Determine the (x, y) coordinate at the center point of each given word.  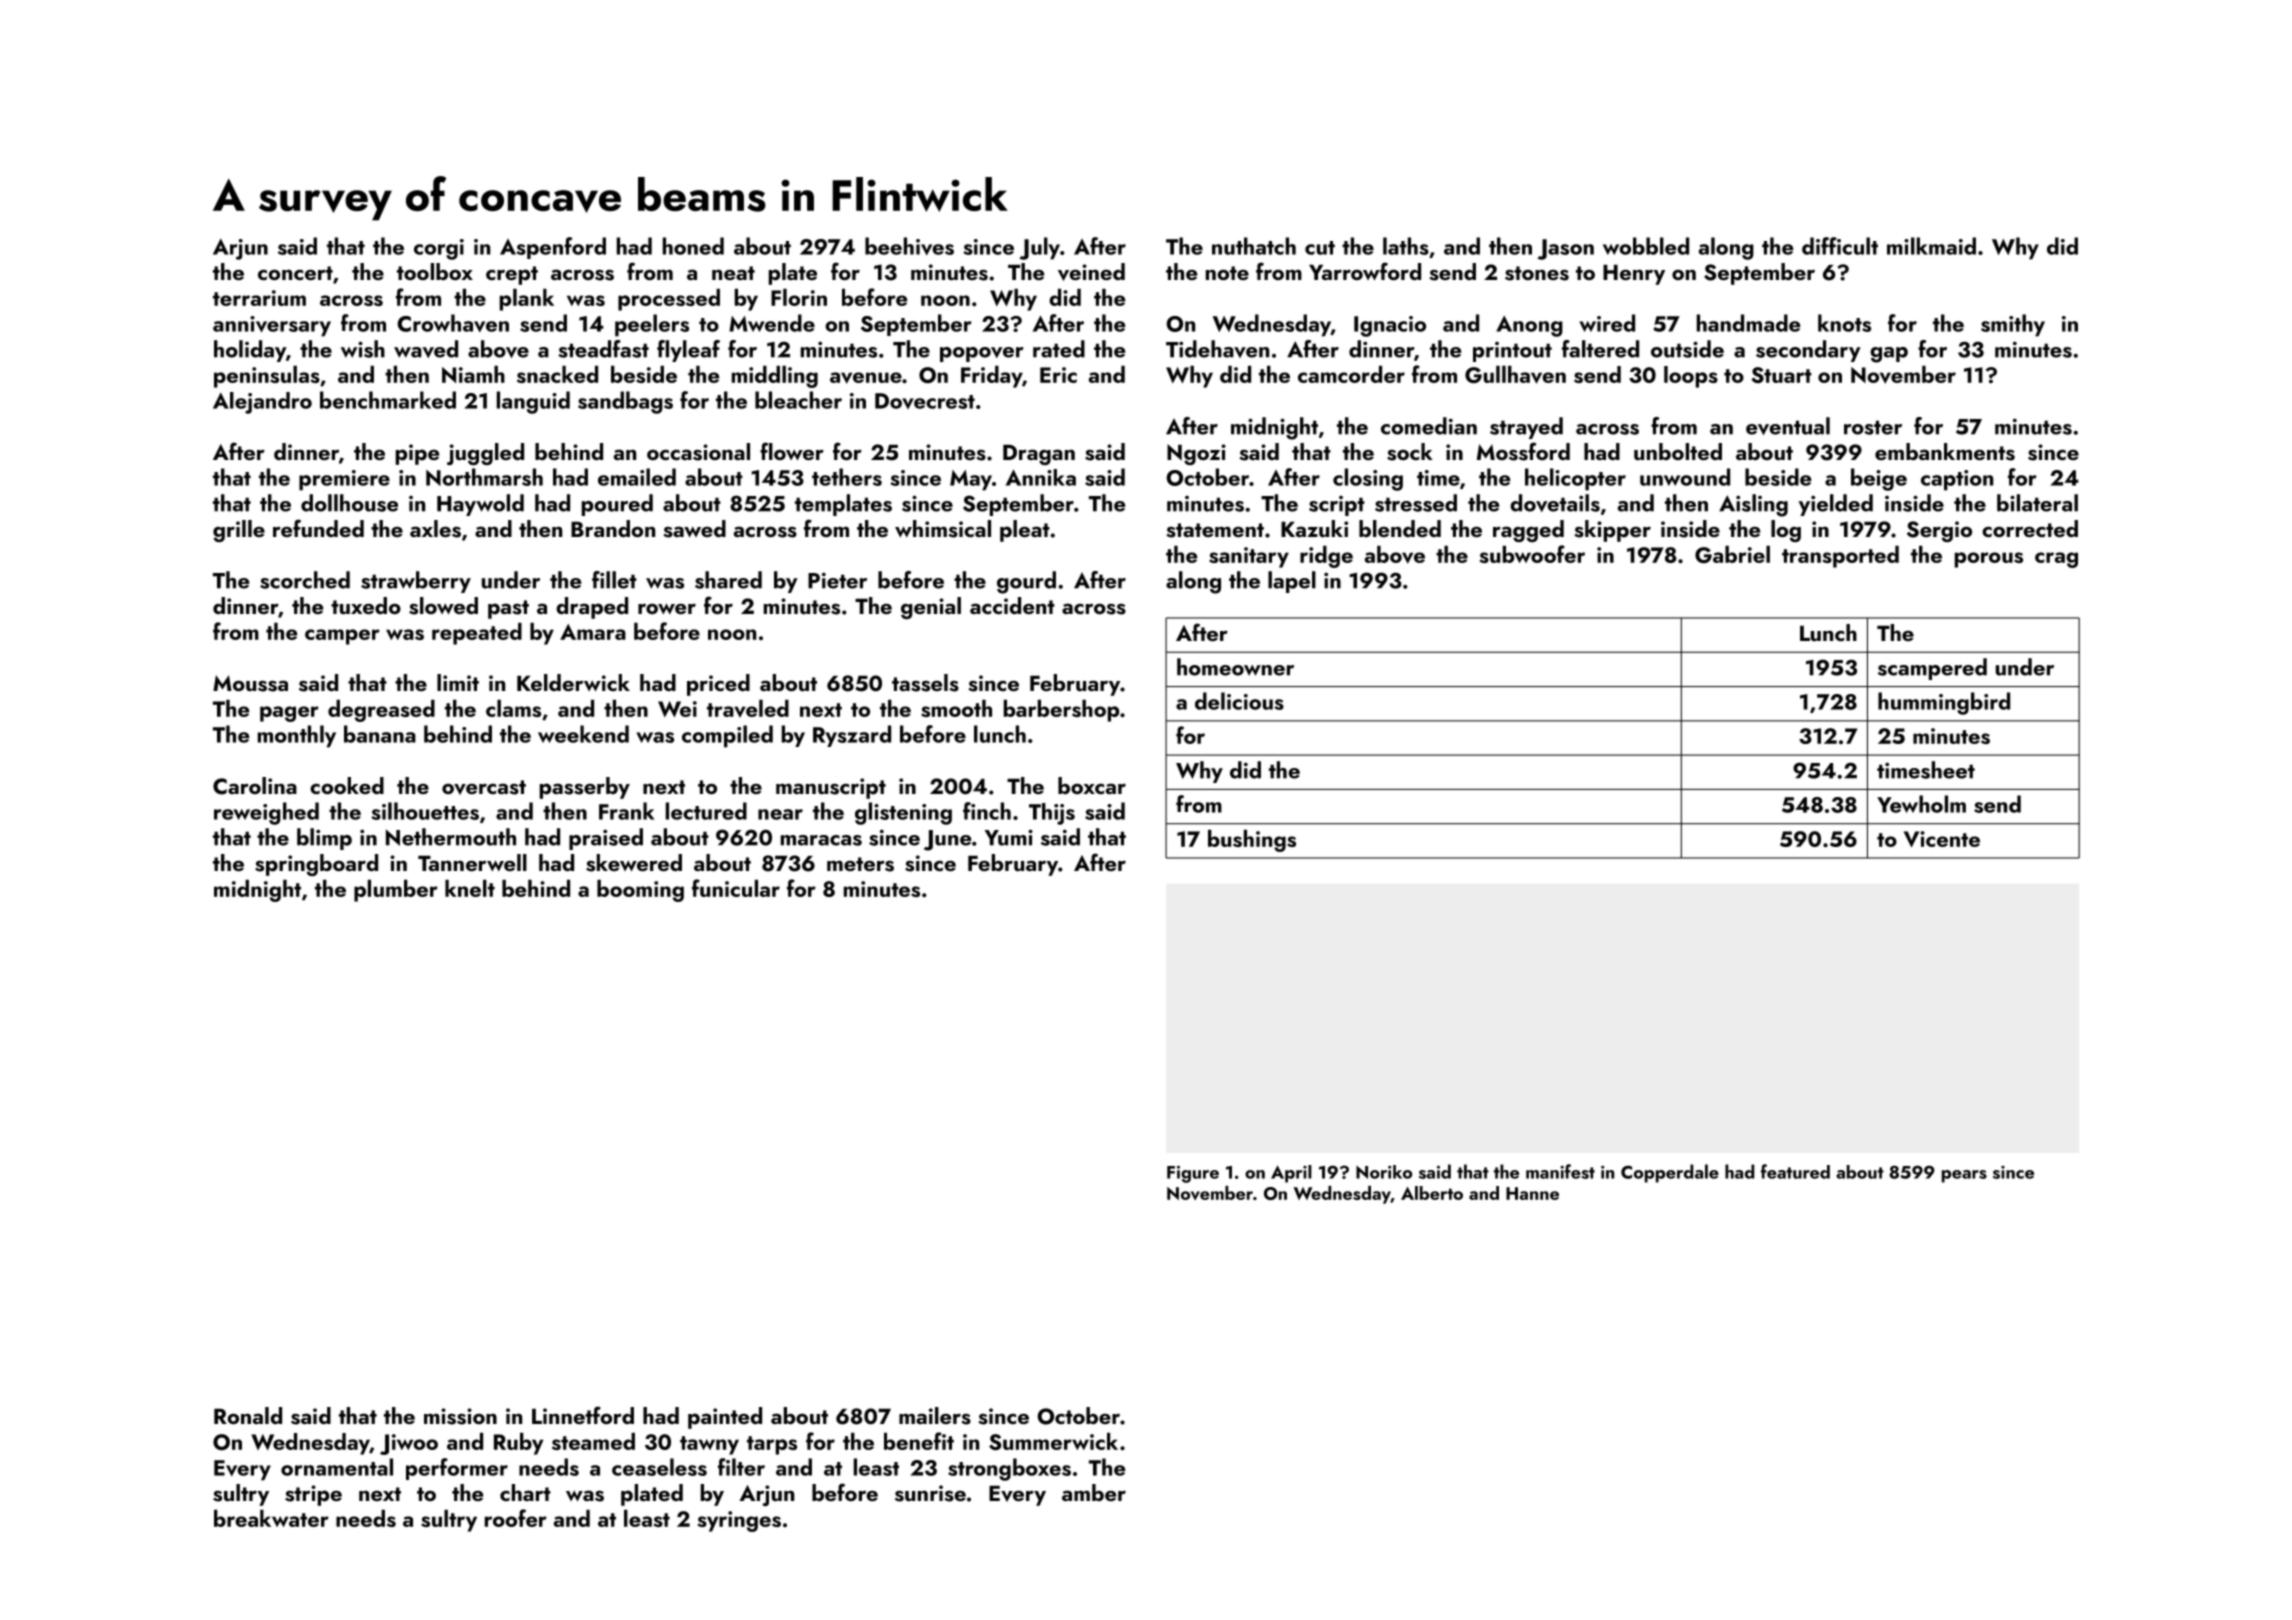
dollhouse (349, 503)
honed (693, 246)
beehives (909, 246)
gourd (1026, 582)
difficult (1840, 246)
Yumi (1009, 837)
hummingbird (1944, 703)
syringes (739, 1521)
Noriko (1384, 1172)
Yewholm (1921, 804)
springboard (316, 865)
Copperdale (1670, 1173)
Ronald (248, 1415)
